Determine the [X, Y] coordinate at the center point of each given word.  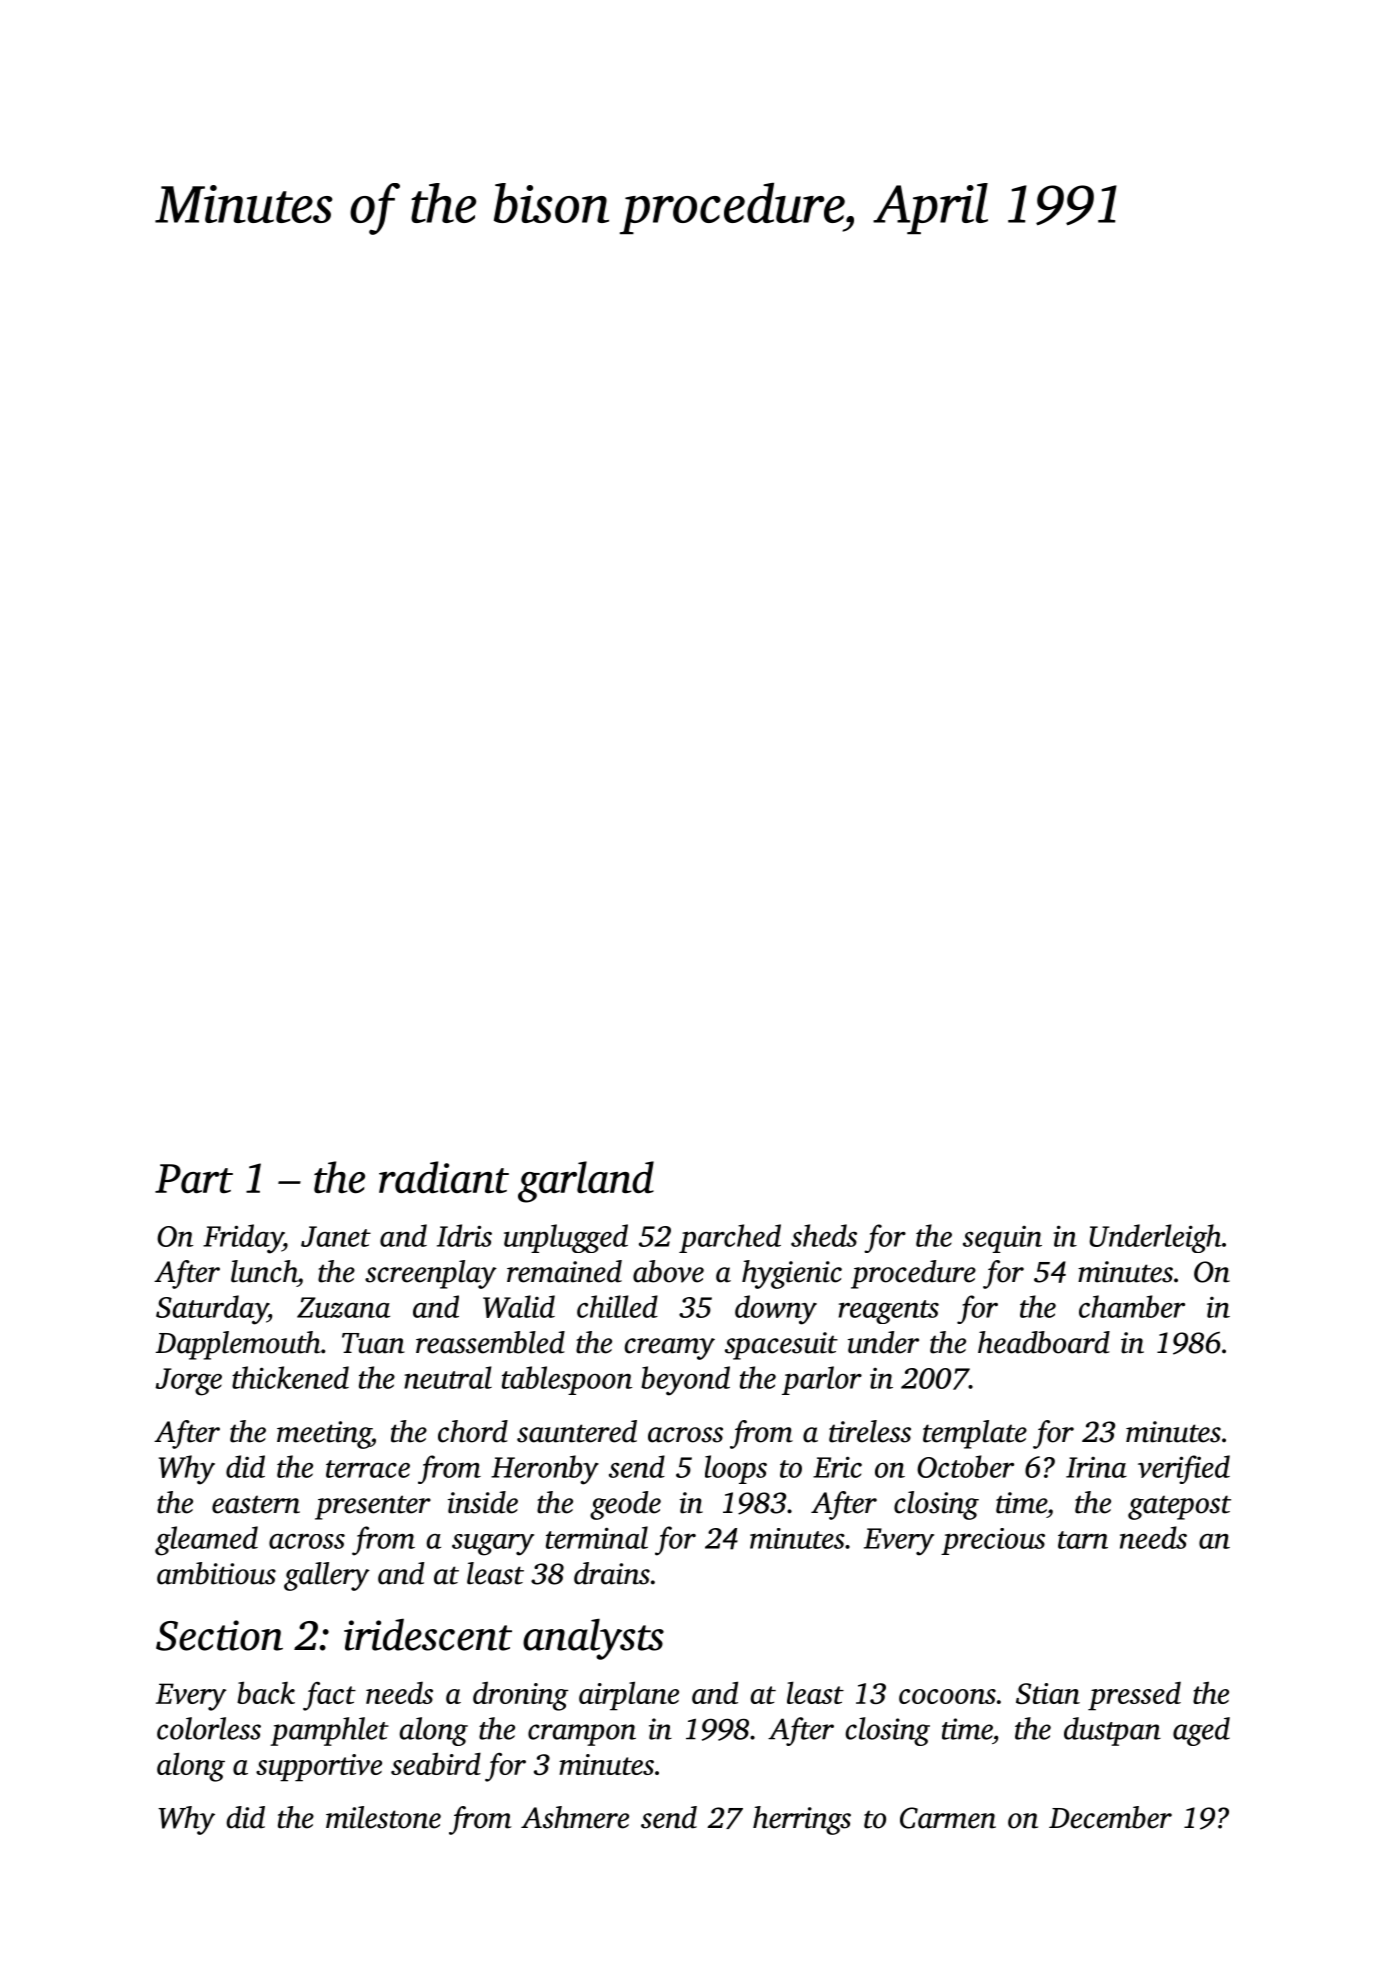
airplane [629, 1696]
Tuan [373, 1343]
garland [586, 1182]
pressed [1134, 1696]
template [975, 1434]
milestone [383, 1817]
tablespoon [567, 1380]
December [1110, 1817]
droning [520, 1696]
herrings [802, 1820]
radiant [444, 1177]
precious [993, 1541]
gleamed [206, 1541]
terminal [597, 1537]
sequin [1002, 1239]
